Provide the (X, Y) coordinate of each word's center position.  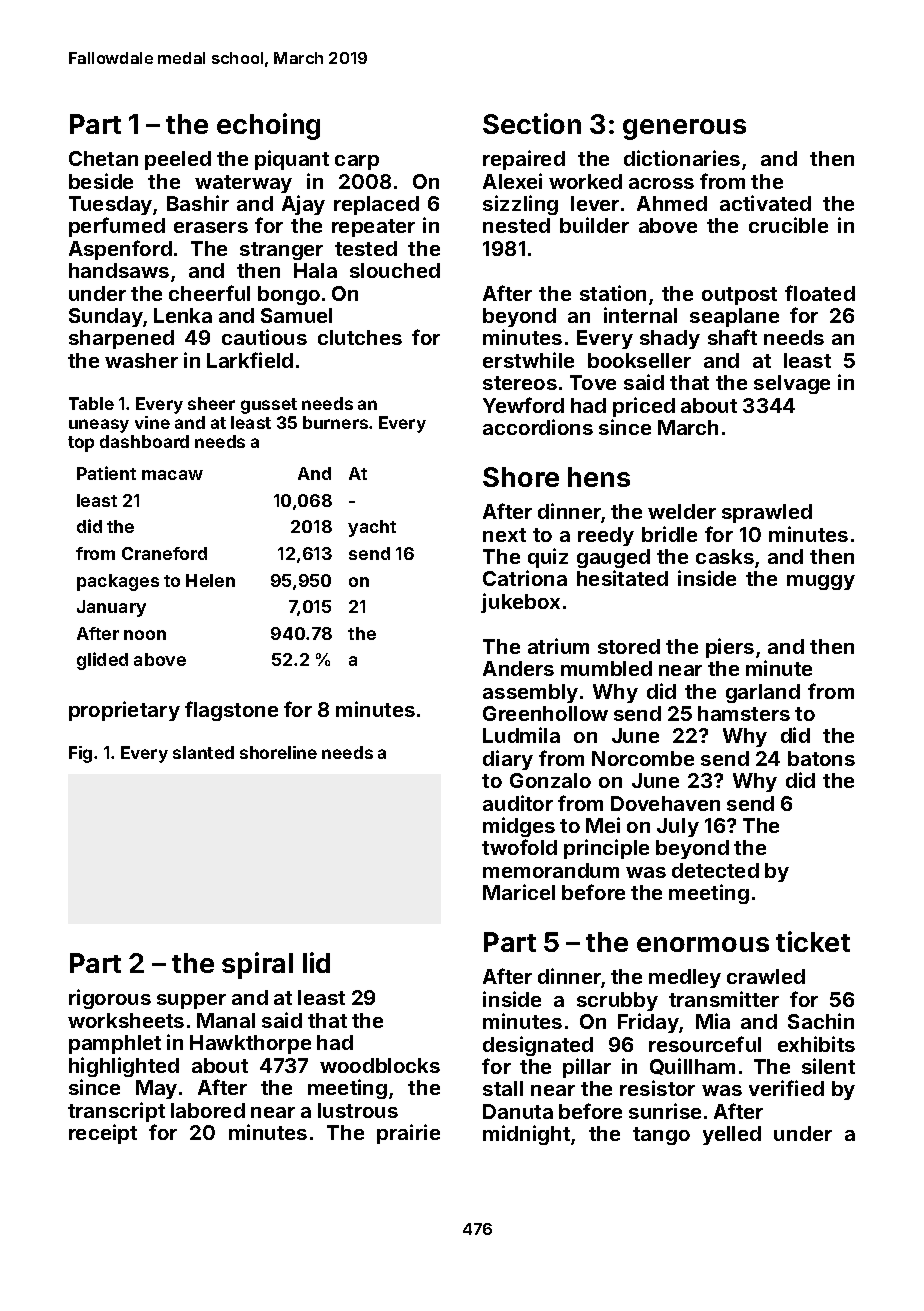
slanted (203, 752)
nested (516, 225)
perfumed (117, 227)
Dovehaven (665, 803)
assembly (530, 693)
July (678, 827)
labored (208, 1110)
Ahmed (672, 203)
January (111, 608)
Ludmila (521, 735)
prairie (408, 1134)
